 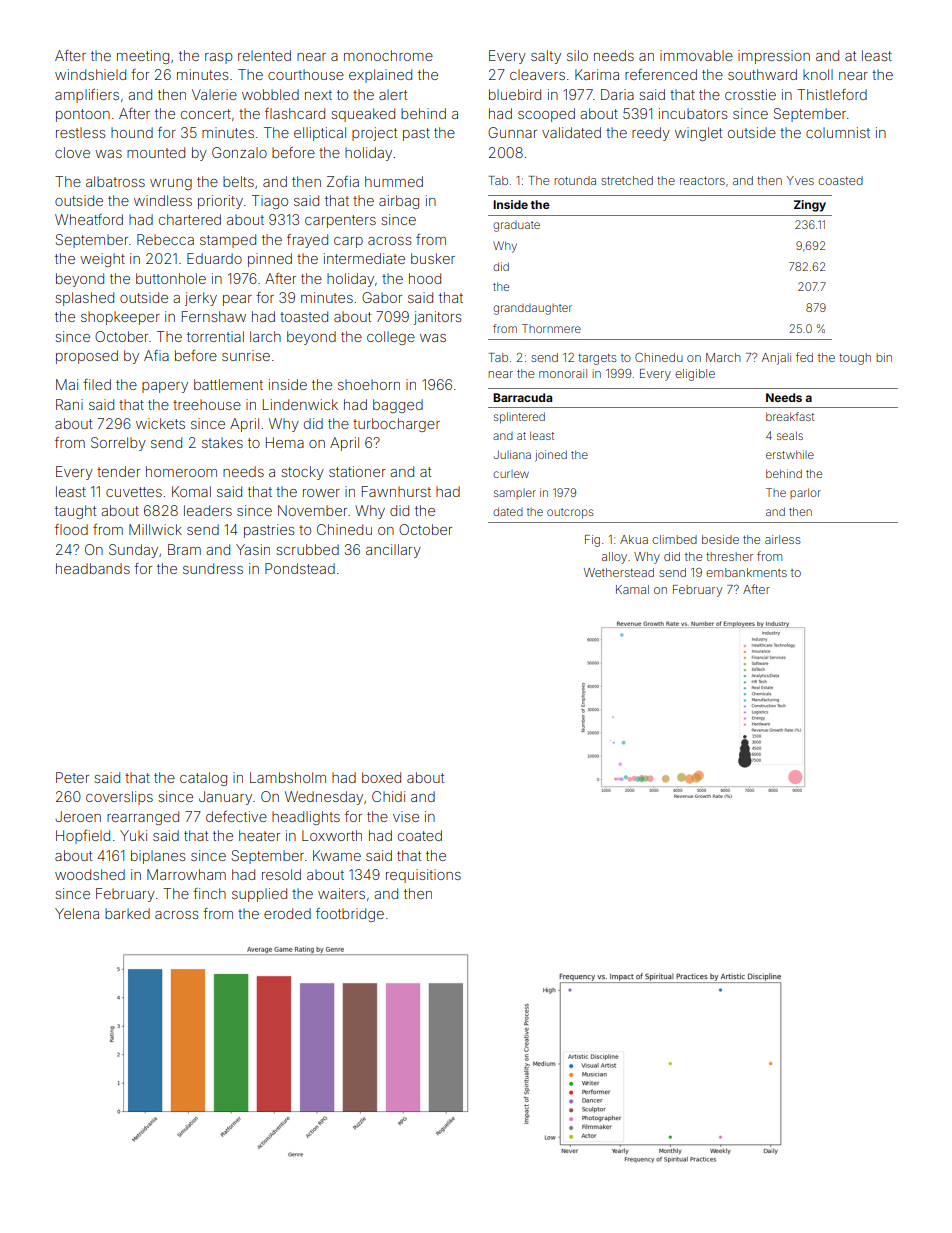 What do you see at coordinates (381, 777) in the screenshot?
I see `boxed` at bounding box center [381, 777].
